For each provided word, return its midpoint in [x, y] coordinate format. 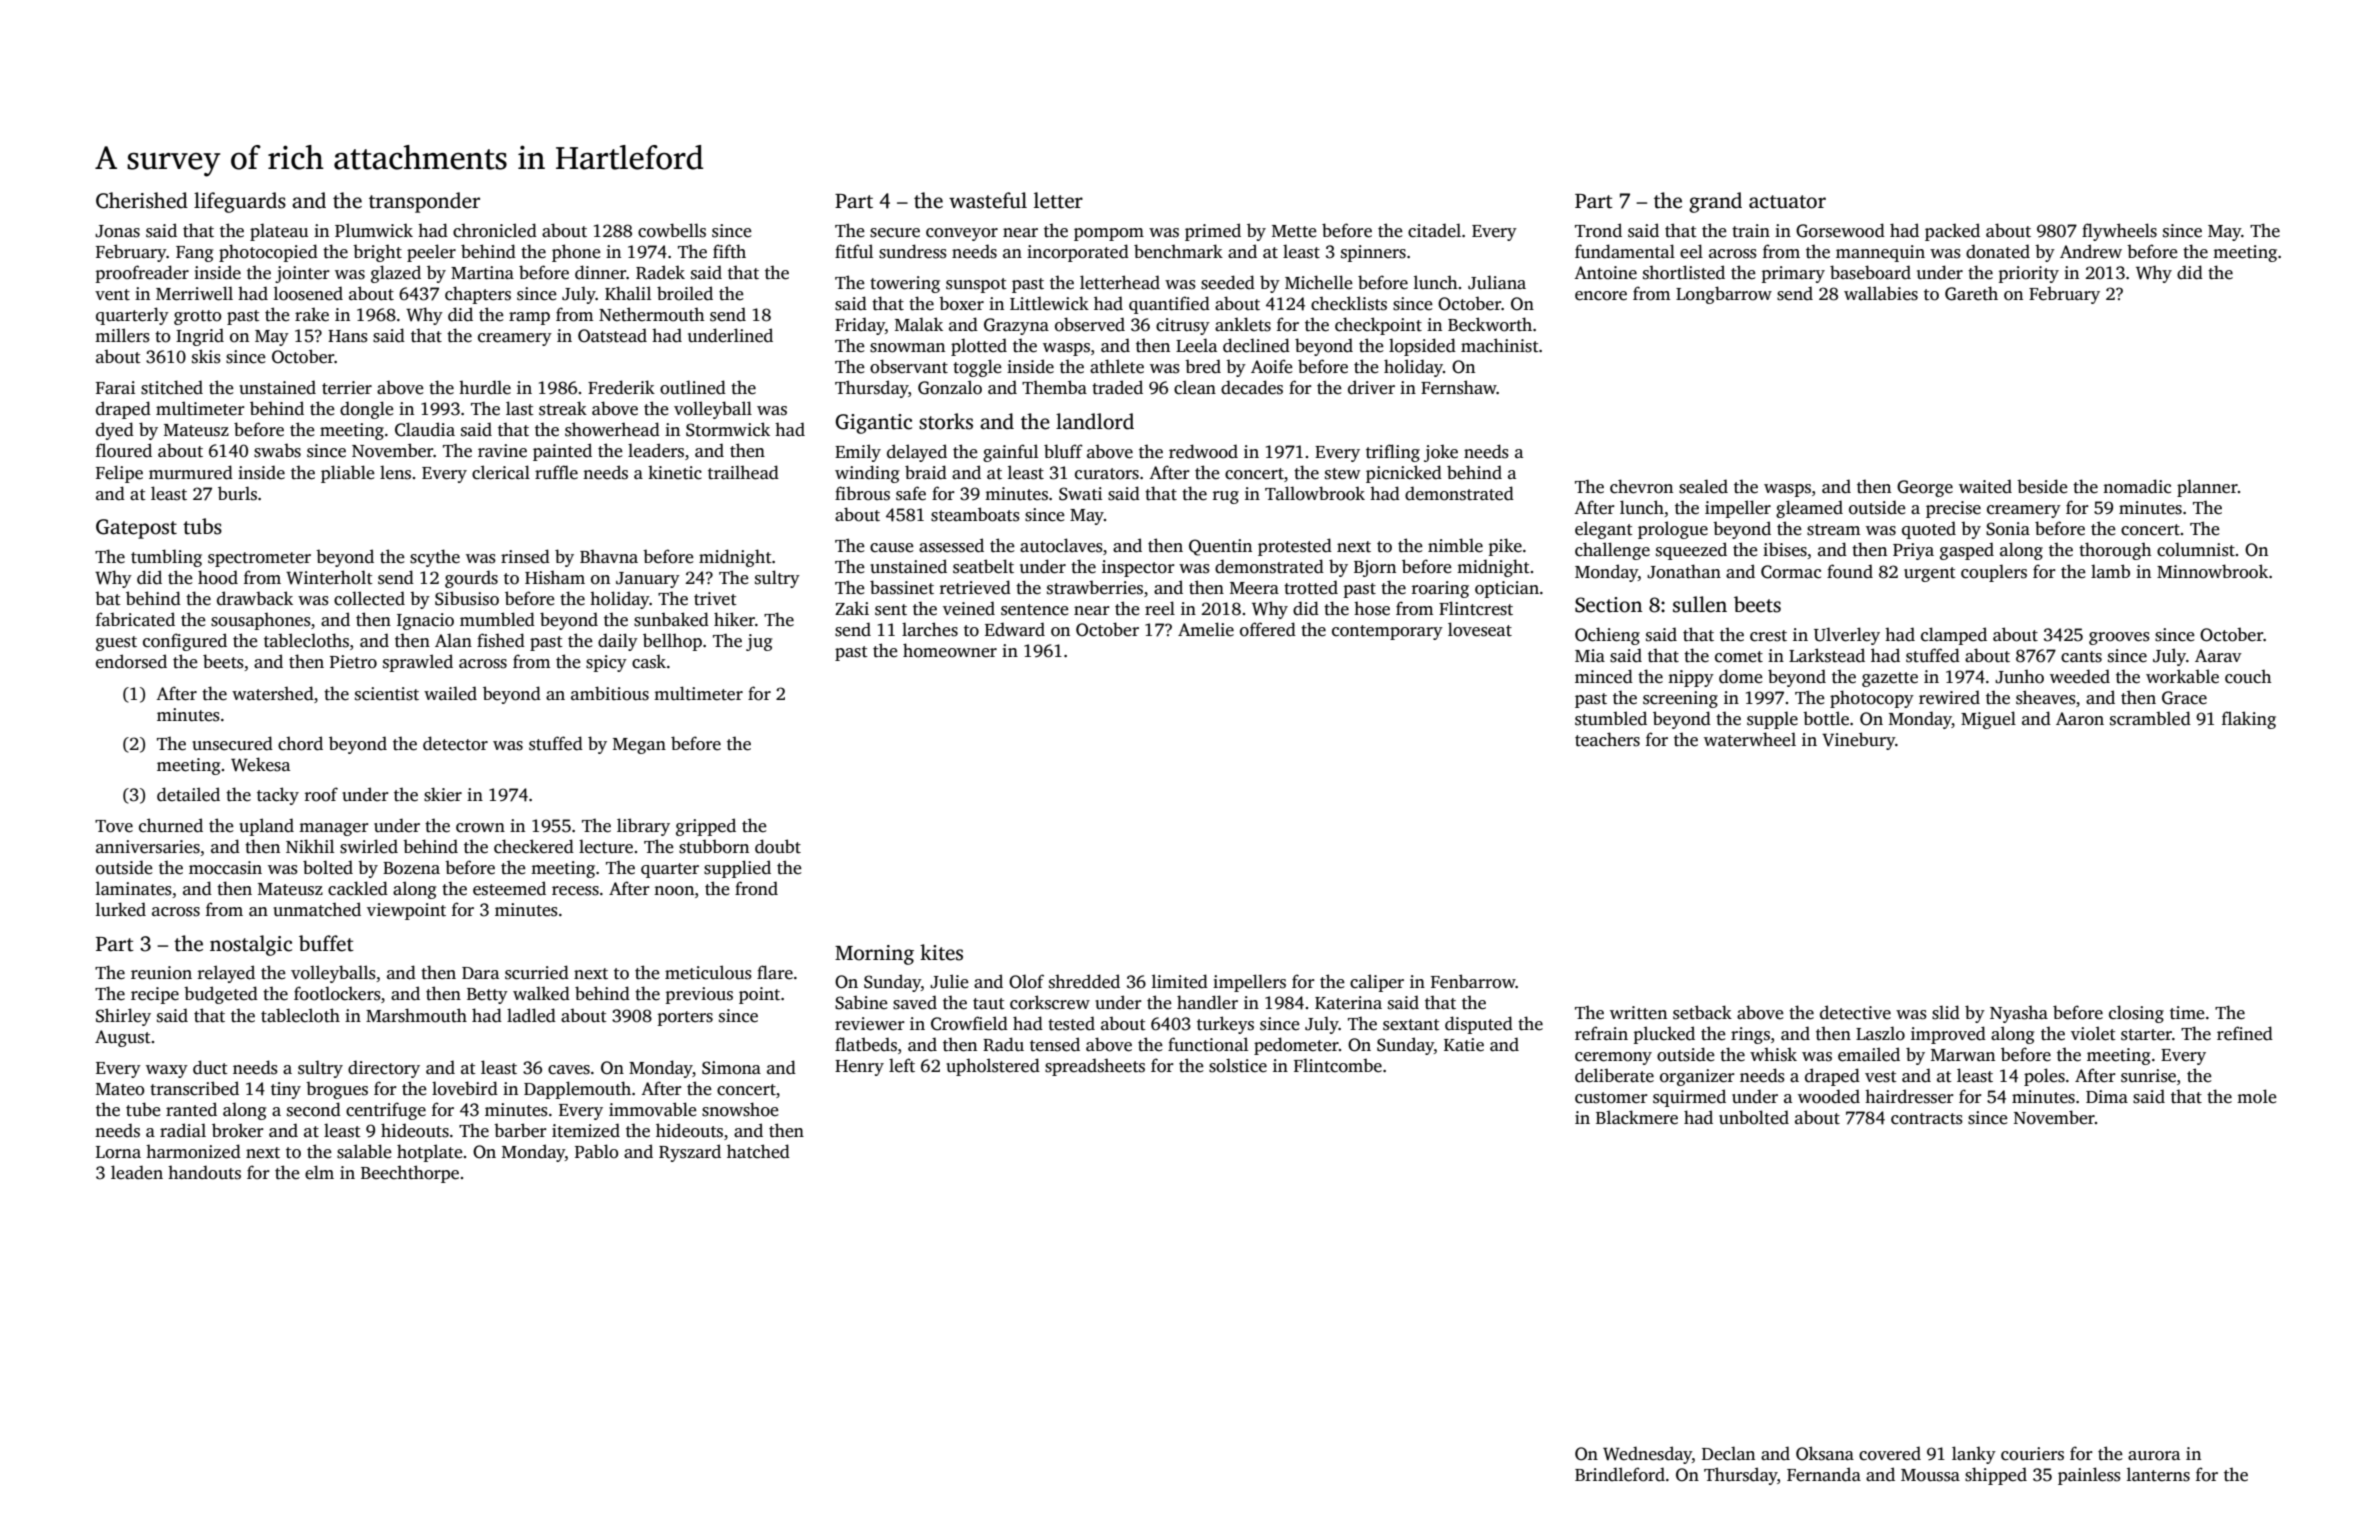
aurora [2154, 1456]
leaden [137, 1172]
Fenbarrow [1473, 981]
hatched [758, 1151]
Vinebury [1858, 741]
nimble [1455, 545]
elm [319, 1172]
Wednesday [1647, 1455]
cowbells [672, 230]
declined [1256, 345]
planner [2207, 488]
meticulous [708, 972]
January [648, 580]
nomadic [2137, 486]
